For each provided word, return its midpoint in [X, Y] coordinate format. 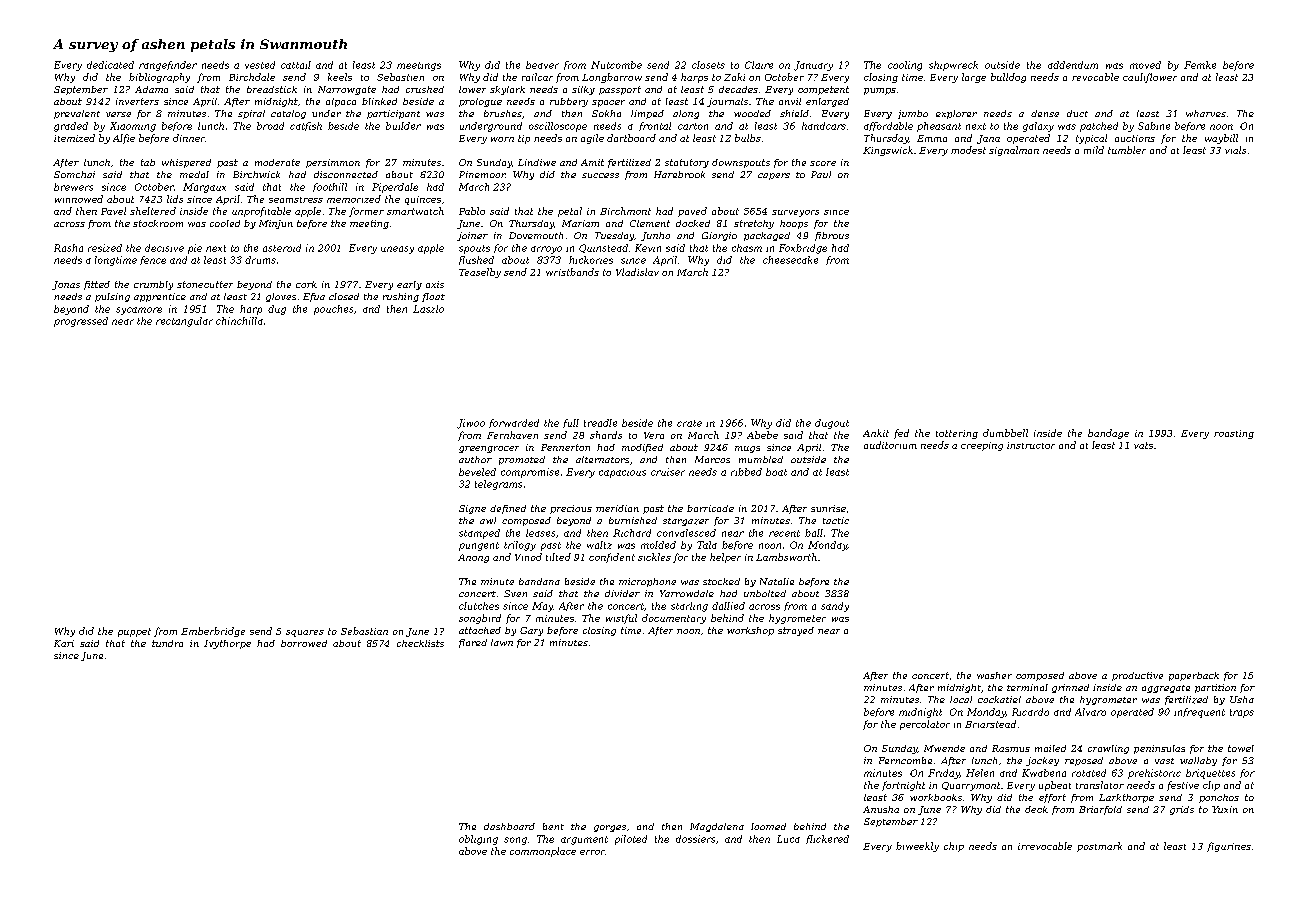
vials [1235, 150]
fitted [97, 285]
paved [692, 212]
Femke [1200, 65]
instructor [1031, 445]
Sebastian [364, 631]
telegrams [498, 485]
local [961, 699]
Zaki [734, 77]
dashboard [509, 826]
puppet [134, 632]
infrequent [1199, 713]
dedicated [110, 65]
